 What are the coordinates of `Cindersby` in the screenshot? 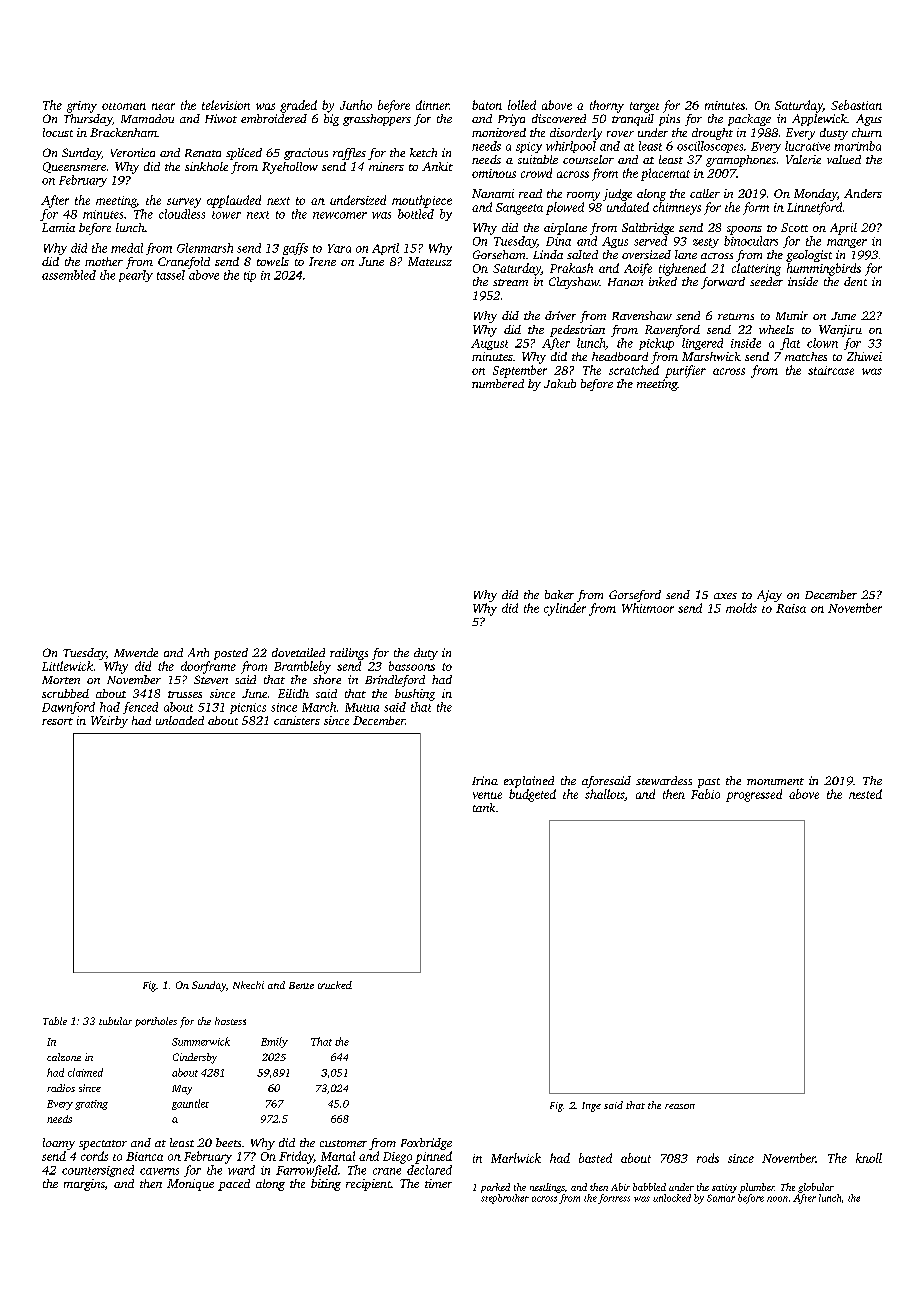 It's located at (195, 1058).
